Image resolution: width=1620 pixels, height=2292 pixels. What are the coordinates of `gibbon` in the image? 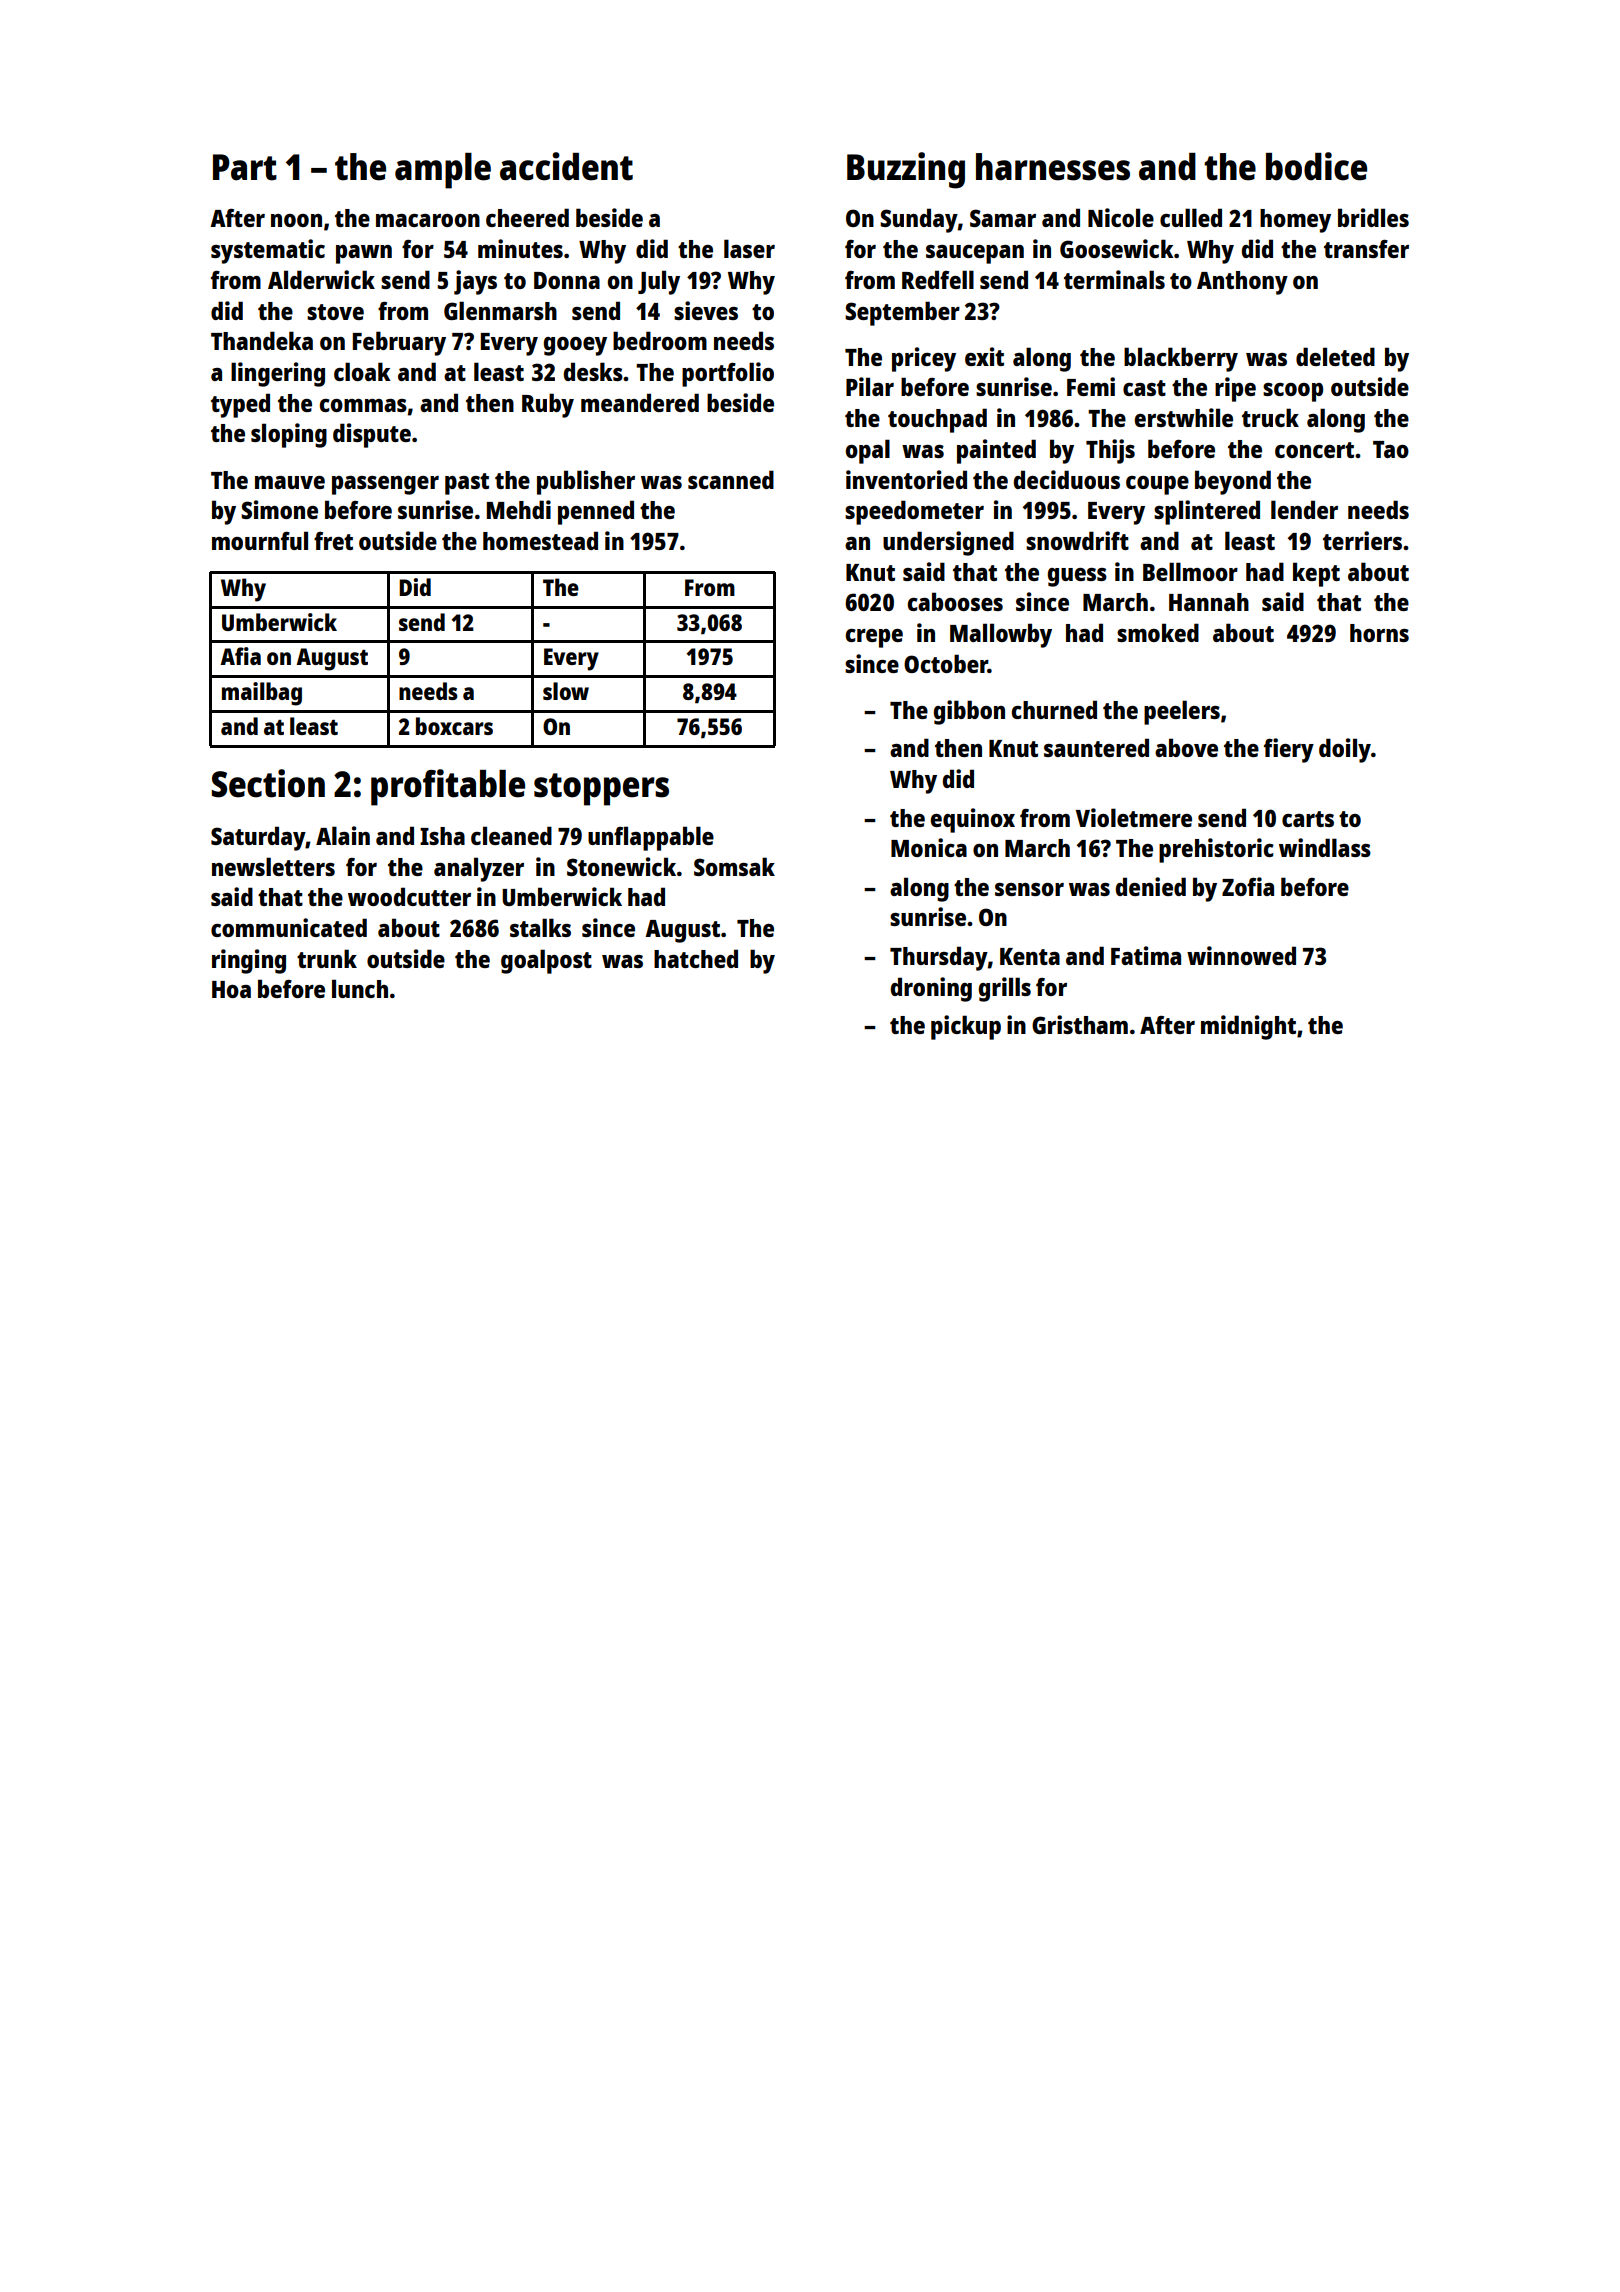 It's located at (969, 712).
